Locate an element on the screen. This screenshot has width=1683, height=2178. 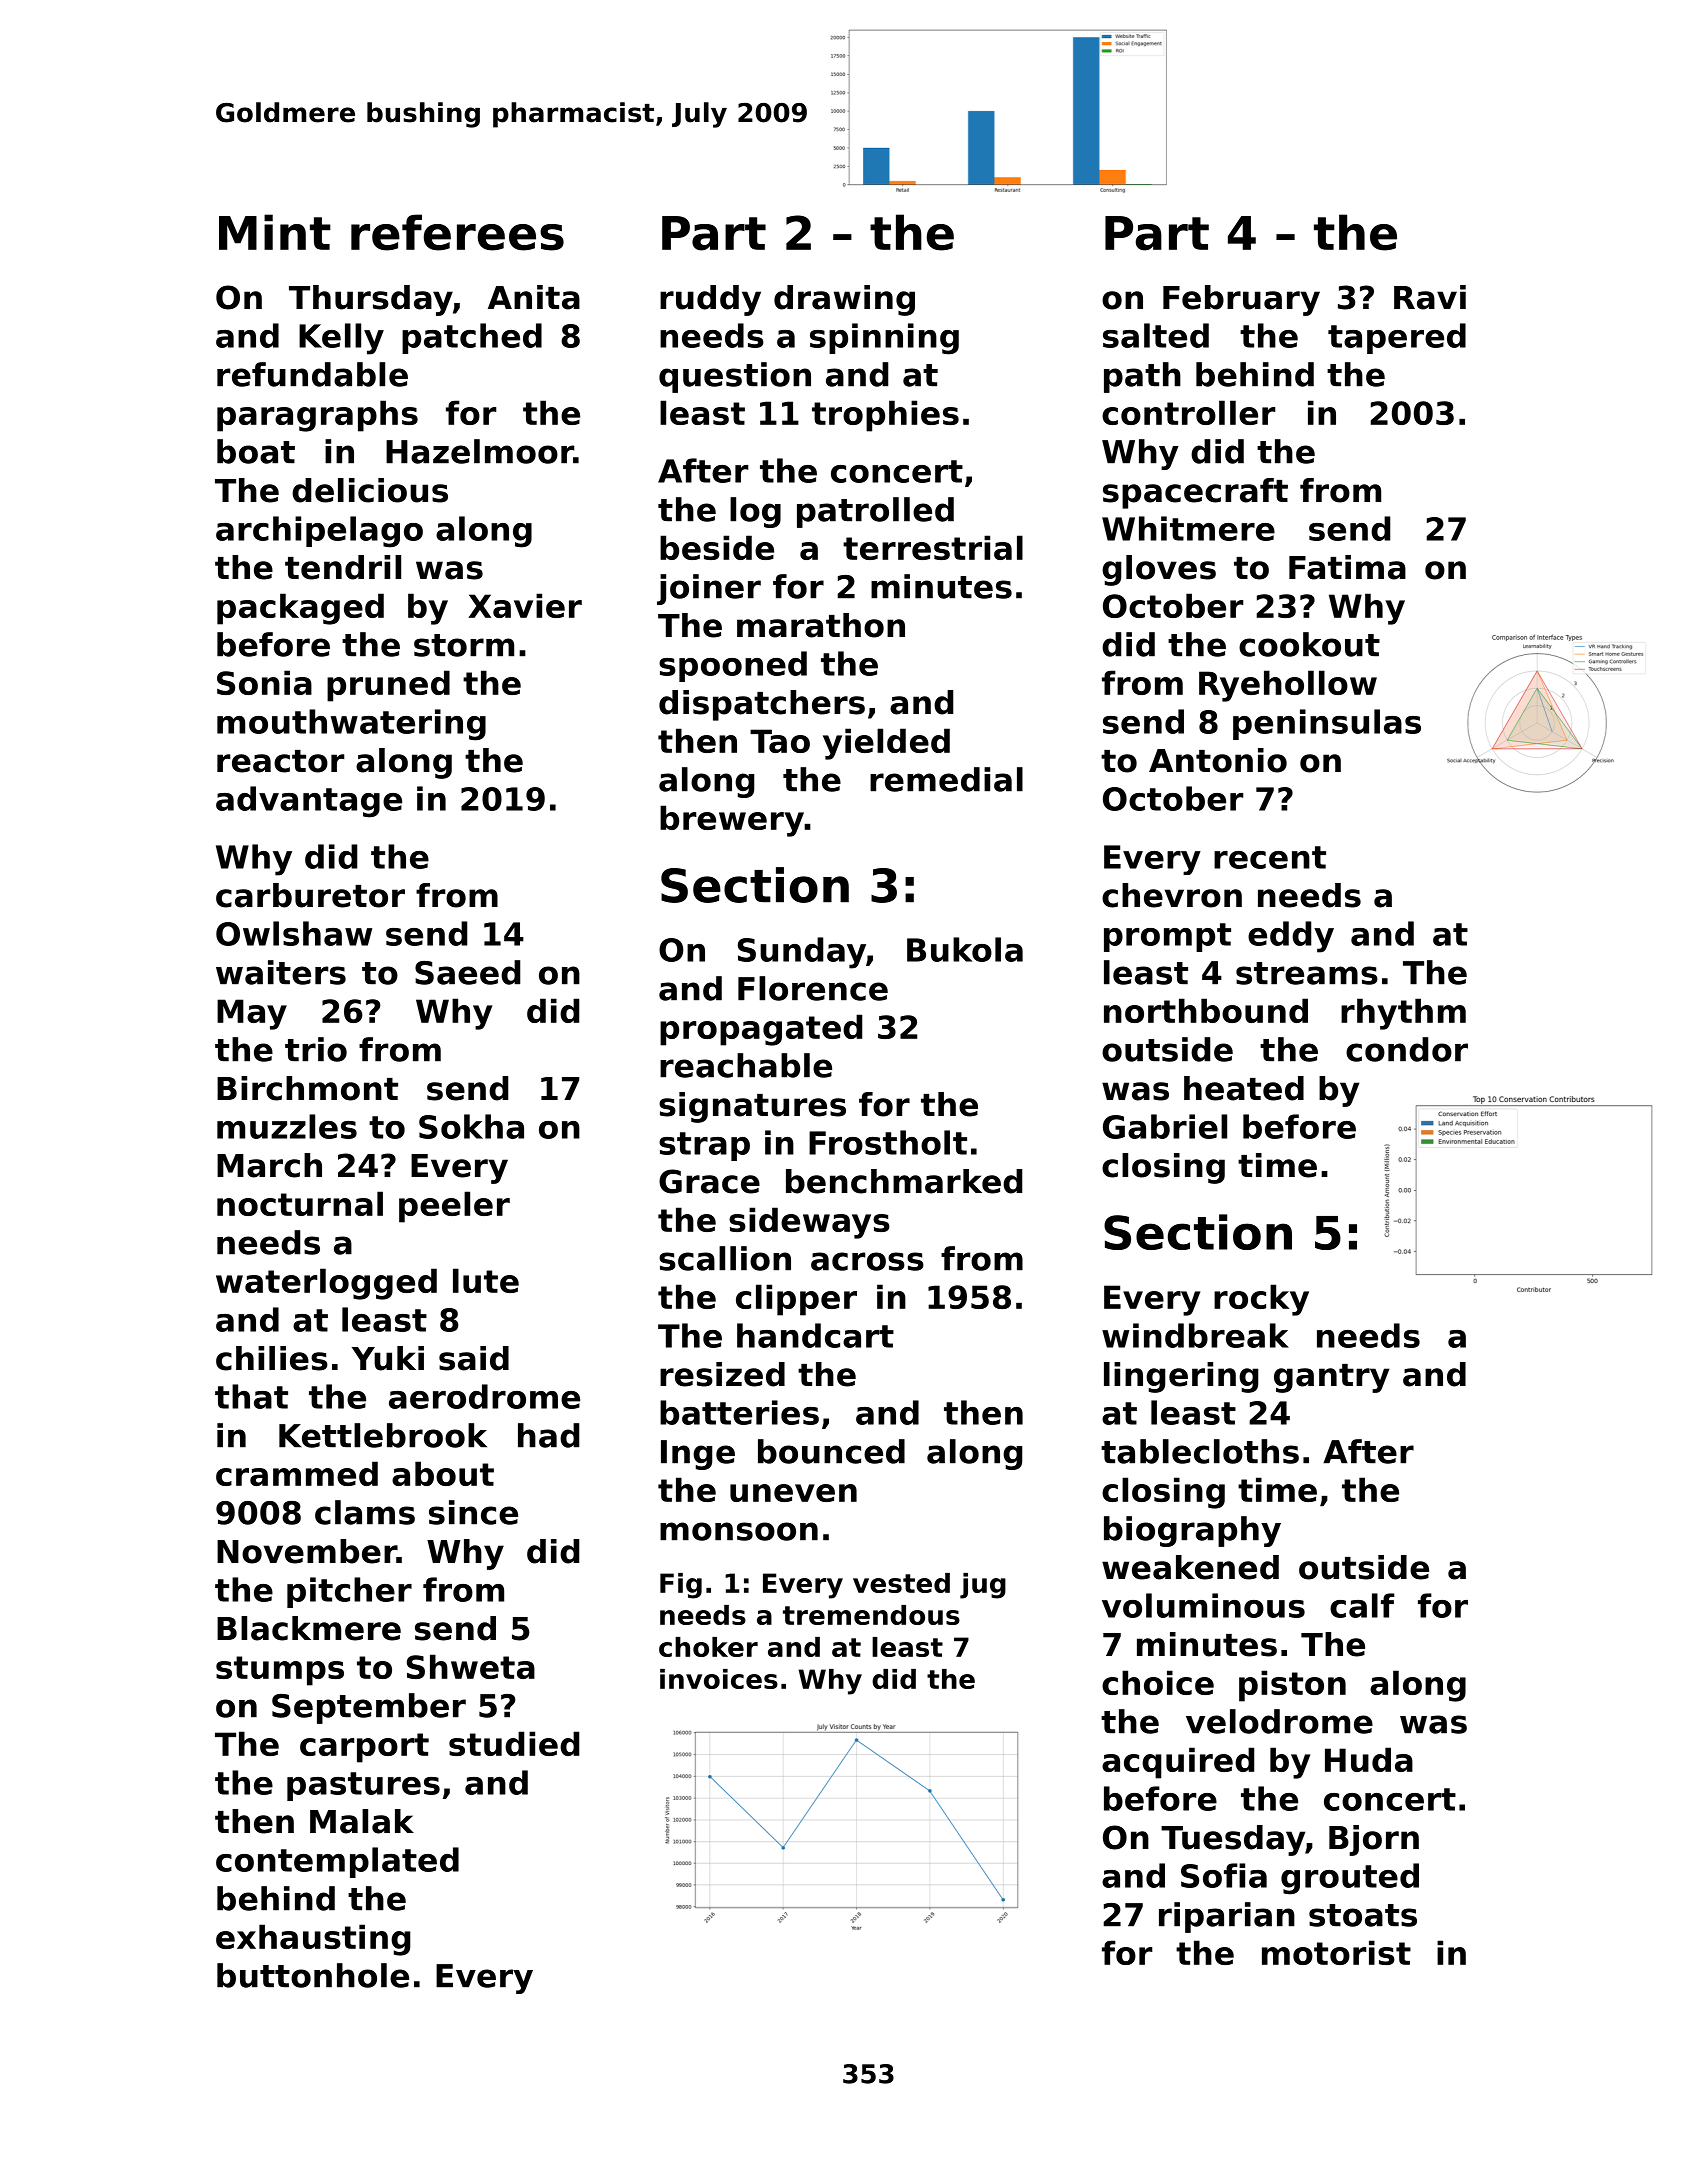
rhythm is located at coordinates (1403, 1014).
